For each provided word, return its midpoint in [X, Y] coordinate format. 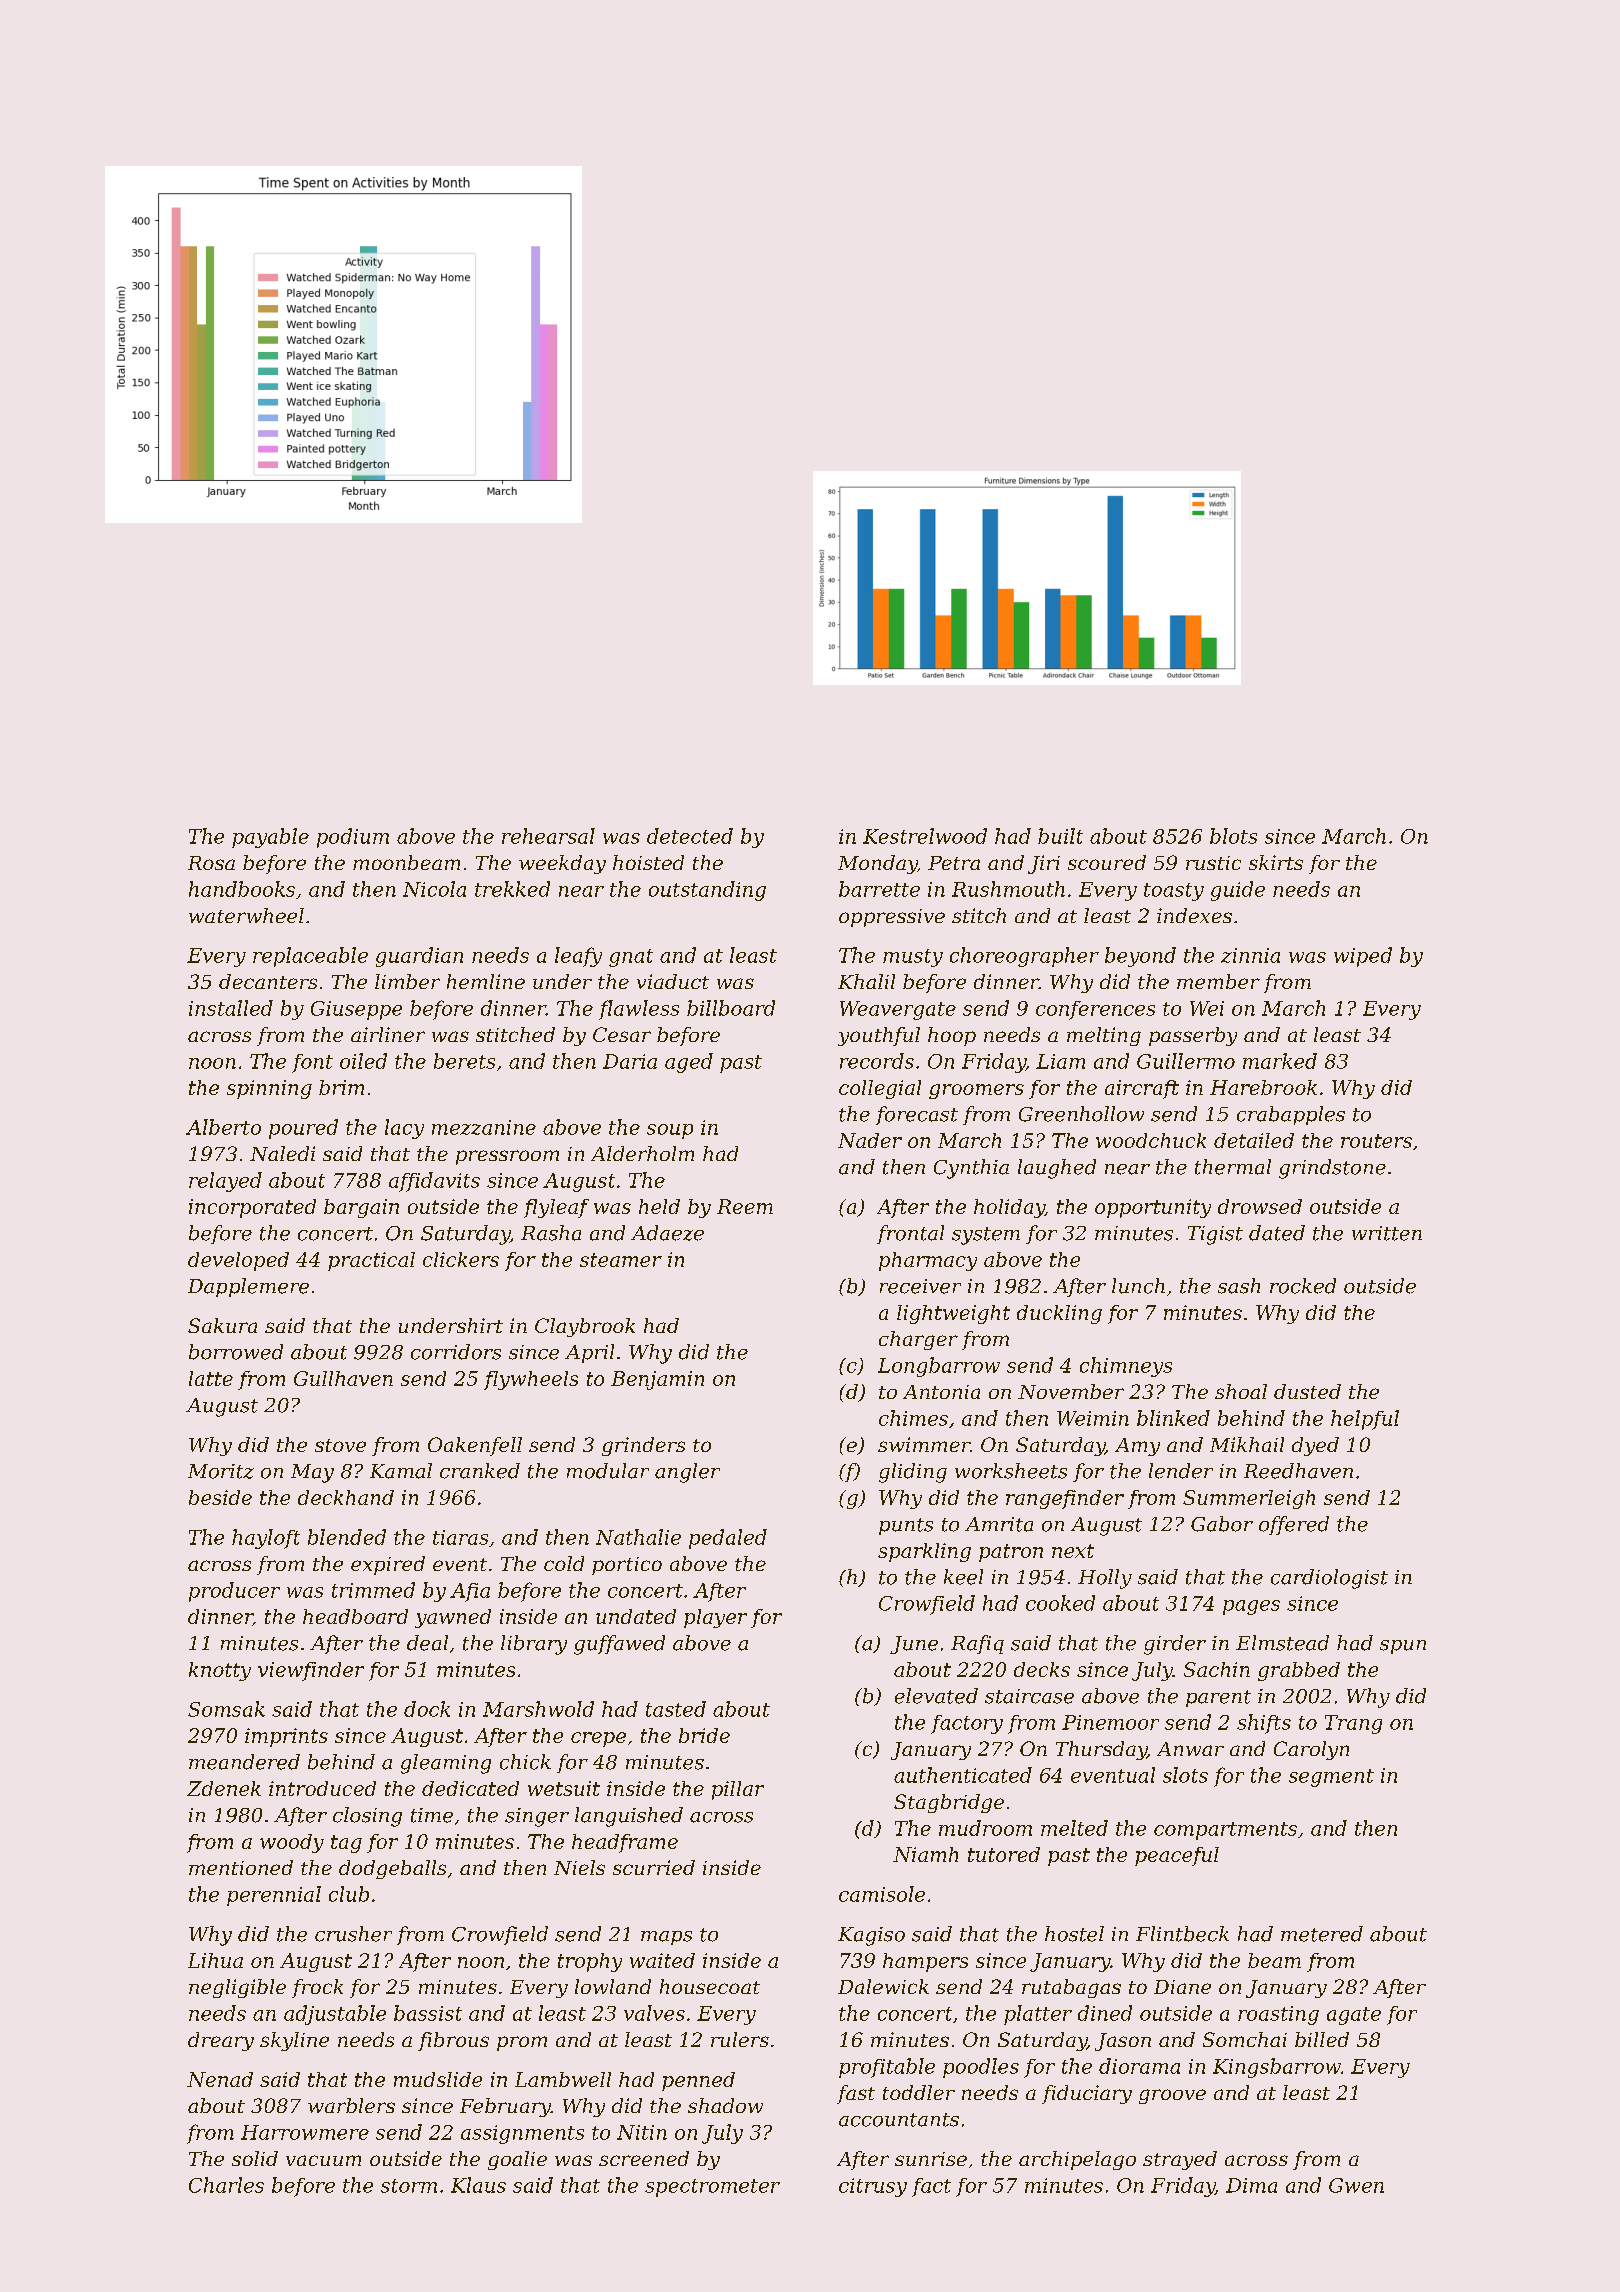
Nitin [642, 2132]
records [877, 1061]
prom [522, 2043]
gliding [913, 1473]
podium [353, 838]
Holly [1105, 1579]
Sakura [222, 1325]
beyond [1140, 957]
